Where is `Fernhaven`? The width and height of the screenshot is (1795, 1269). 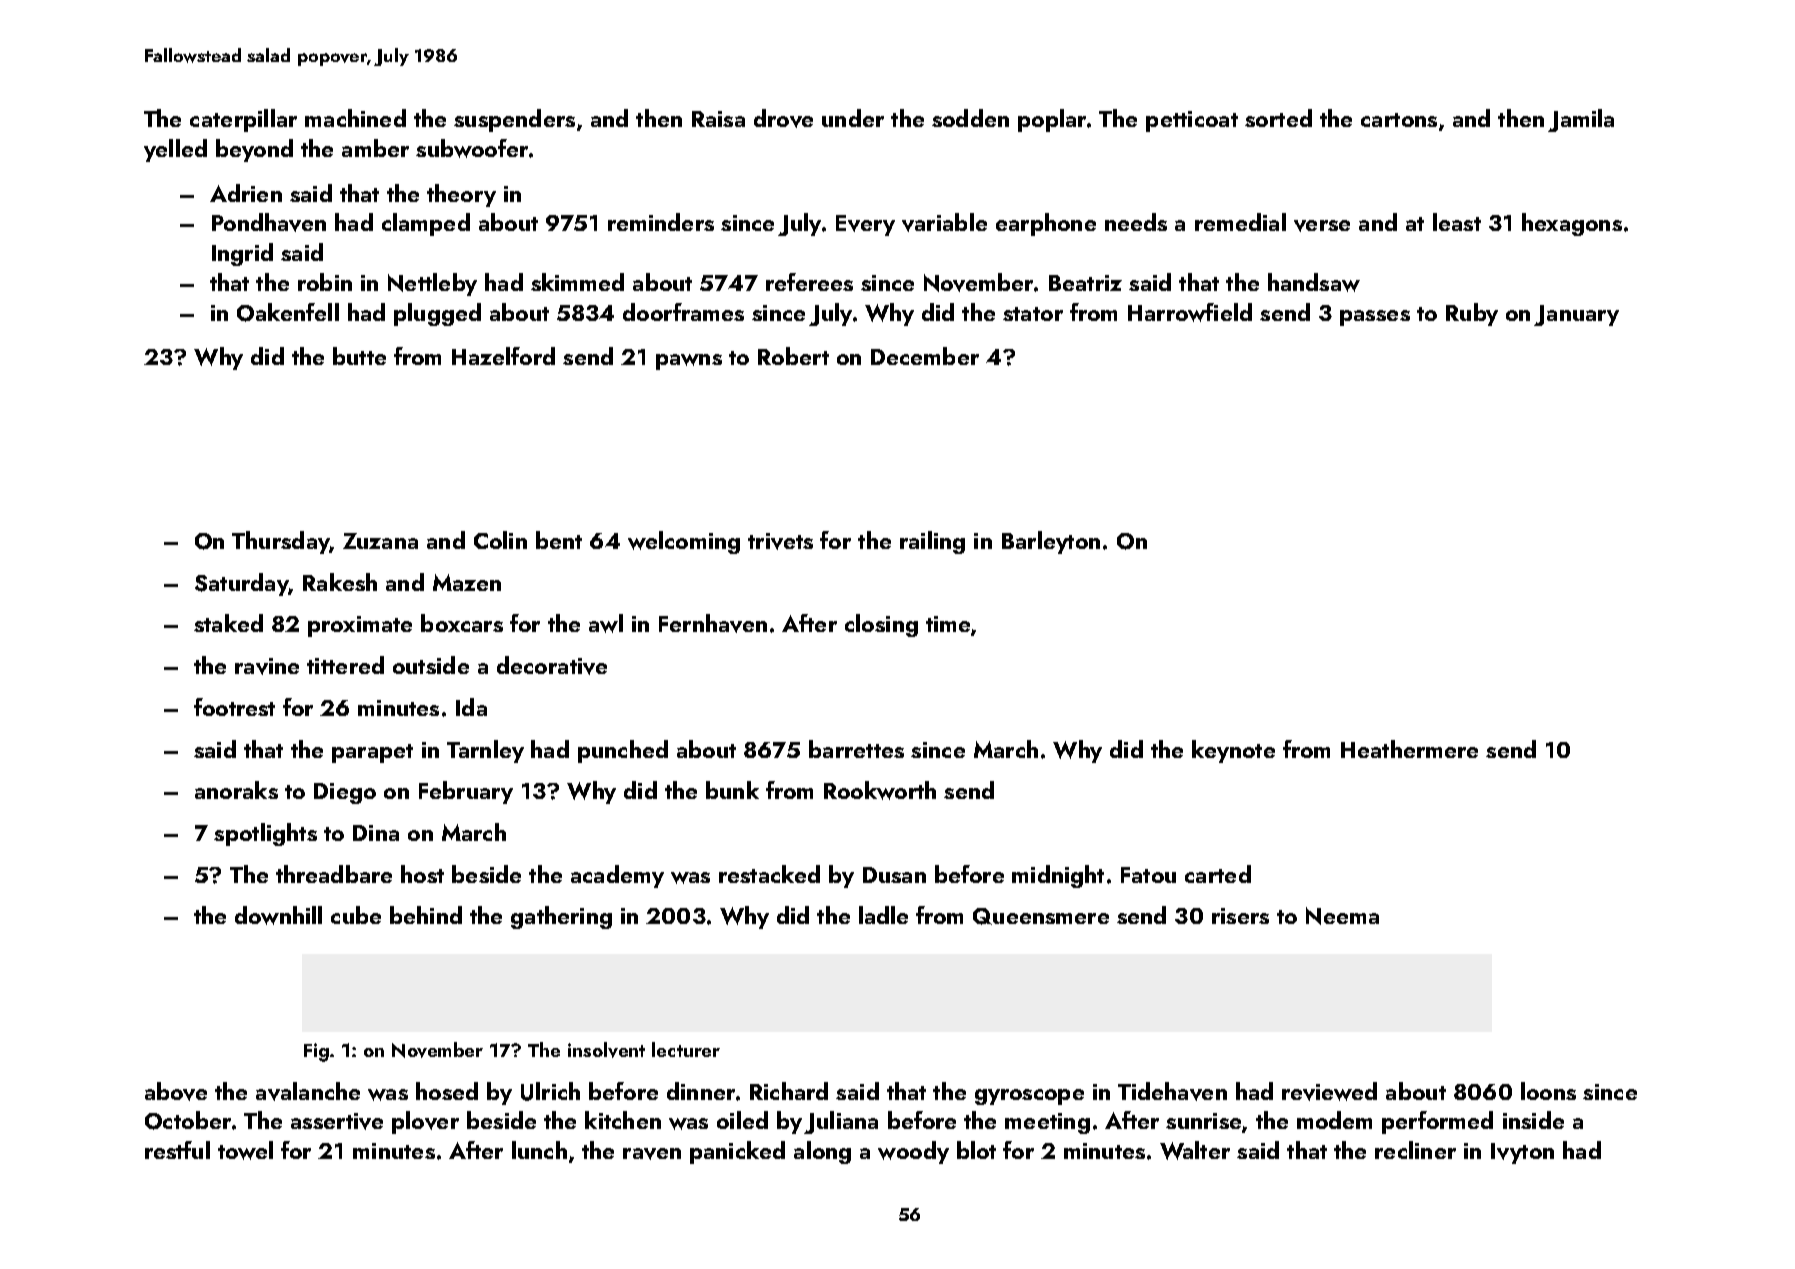 Fernhaven is located at coordinates (713, 623).
